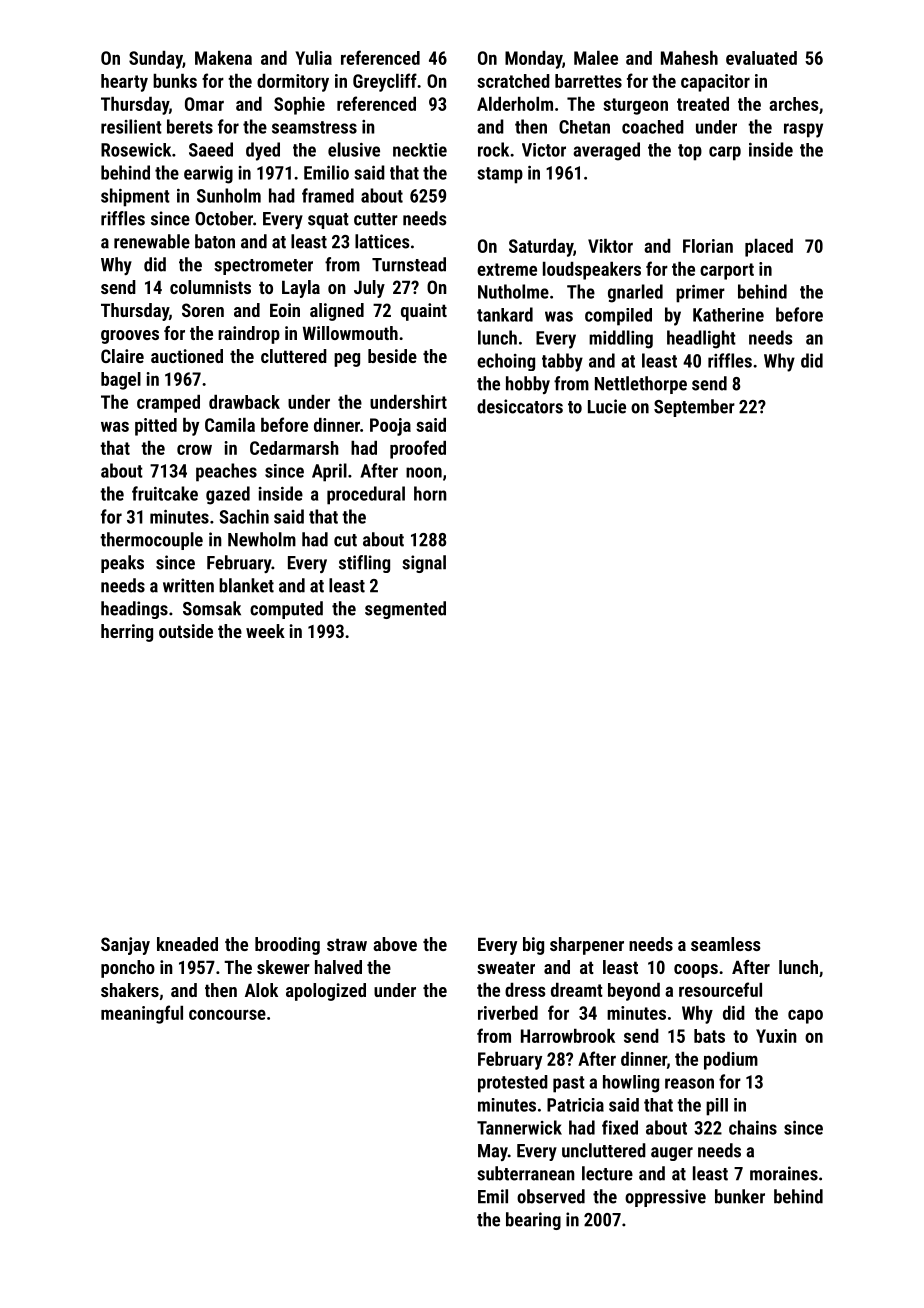  I want to click on echoing, so click(506, 362).
